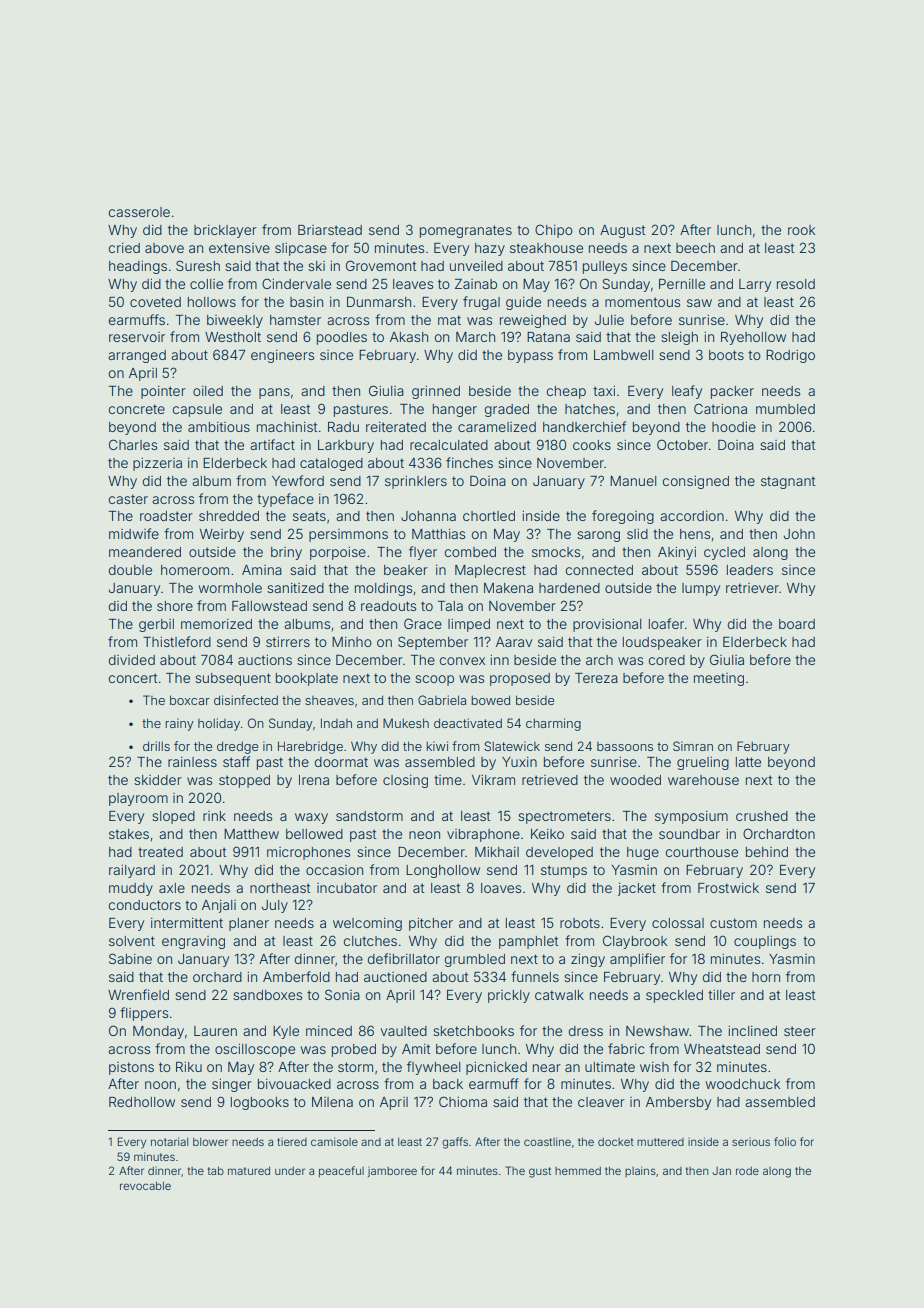 This screenshot has width=924, height=1308. What do you see at coordinates (554, 231) in the screenshot?
I see `Chipo` at bounding box center [554, 231].
